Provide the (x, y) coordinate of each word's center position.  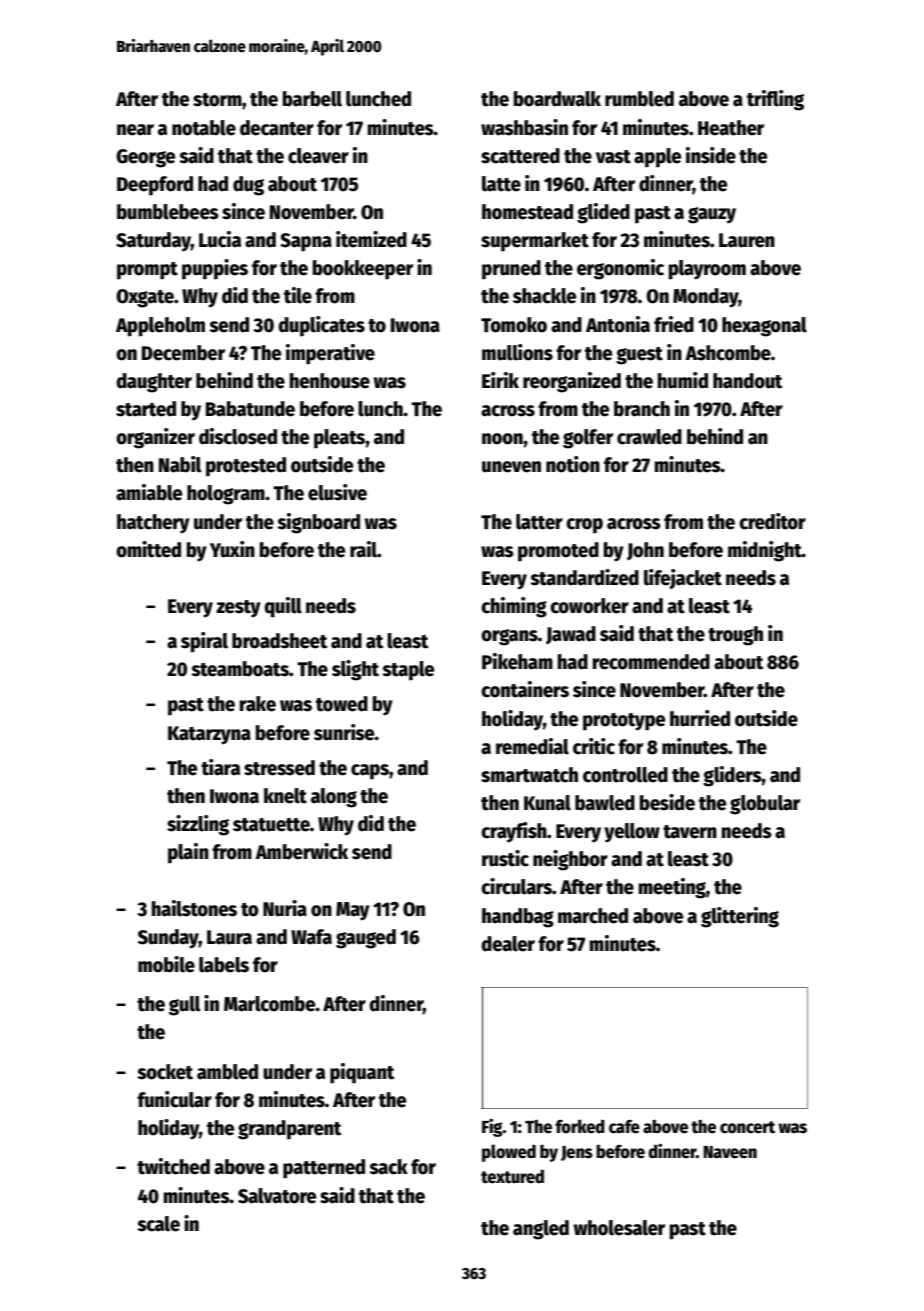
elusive (337, 492)
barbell (312, 99)
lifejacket (683, 579)
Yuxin (232, 549)
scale (158, 1224)
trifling (775, 100)
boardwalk (557, 99)
